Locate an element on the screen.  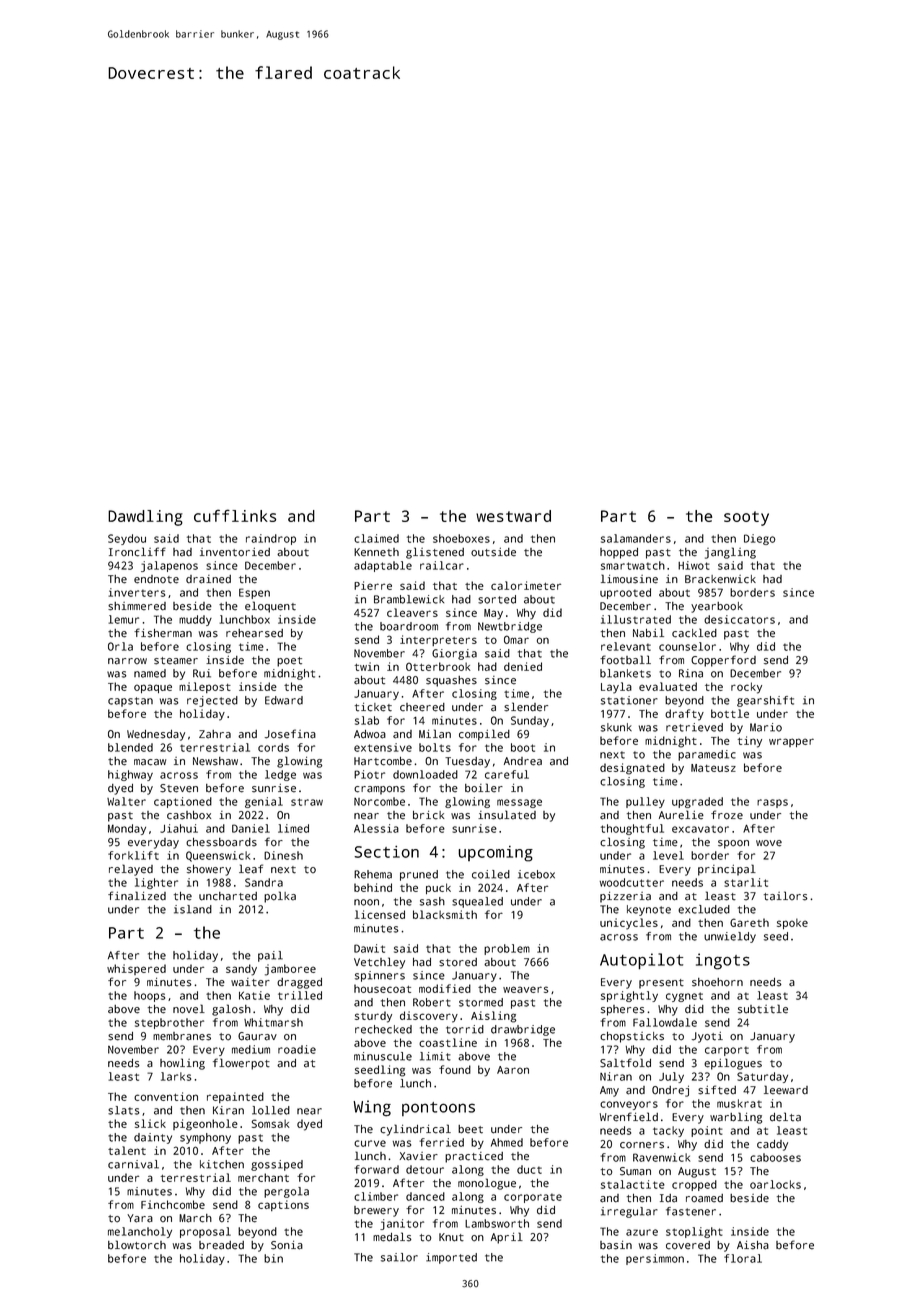
Fallowdale is located at coordinates (665, 1022).
